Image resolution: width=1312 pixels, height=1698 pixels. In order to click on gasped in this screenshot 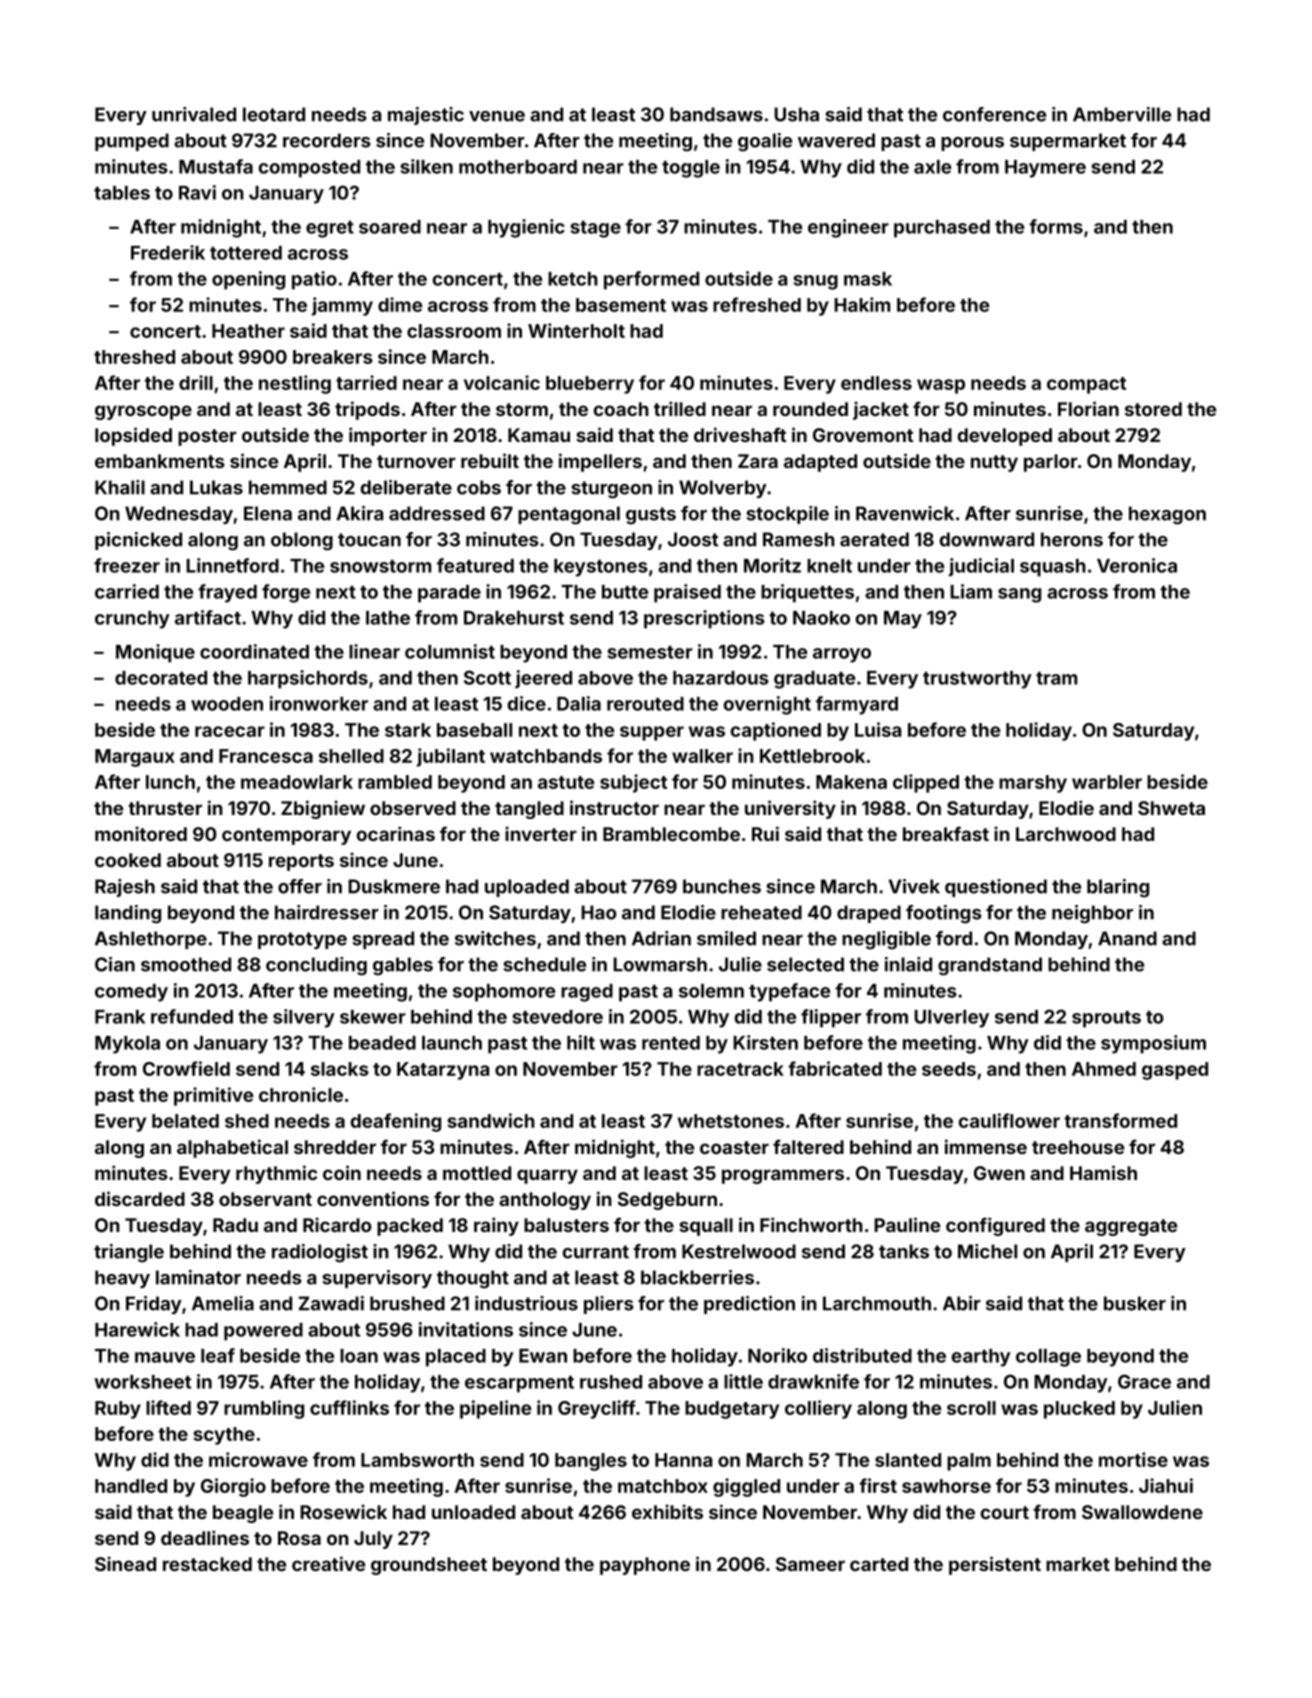, I will do `click(1175, 1071)`.
